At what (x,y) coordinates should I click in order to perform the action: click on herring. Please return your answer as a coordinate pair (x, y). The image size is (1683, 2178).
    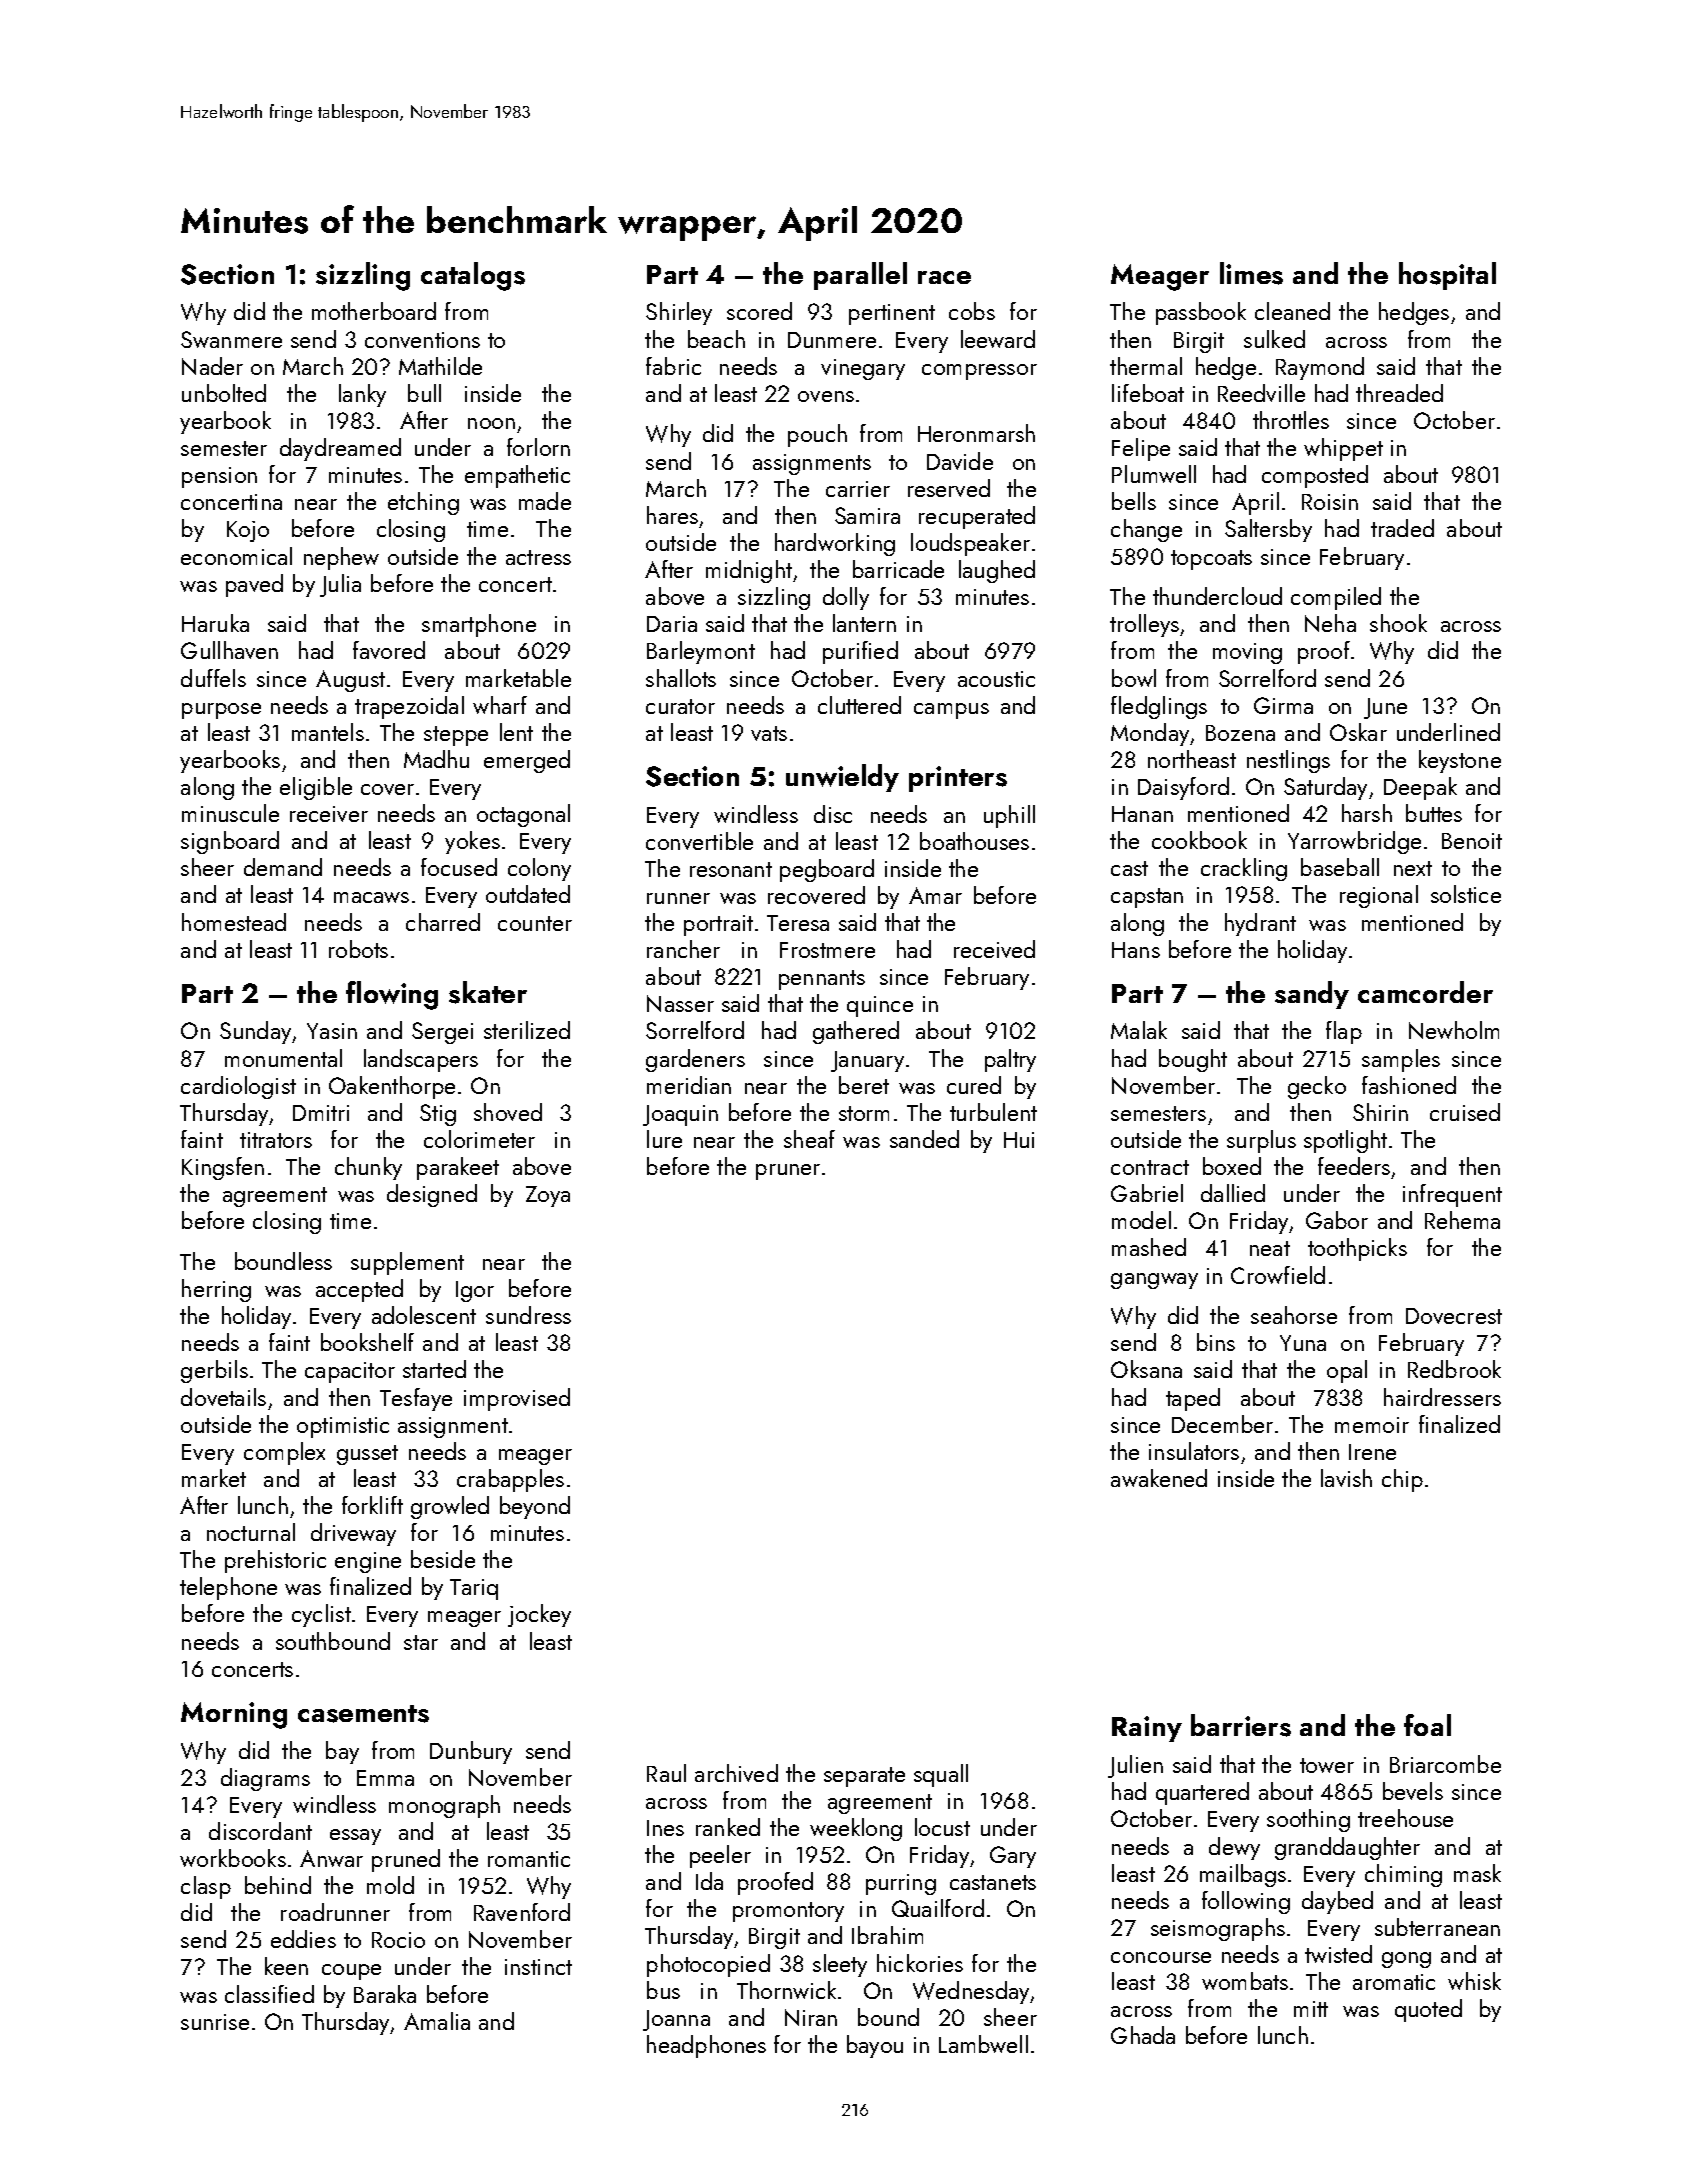
    Looking at the image, I should click on (216, 1290).
